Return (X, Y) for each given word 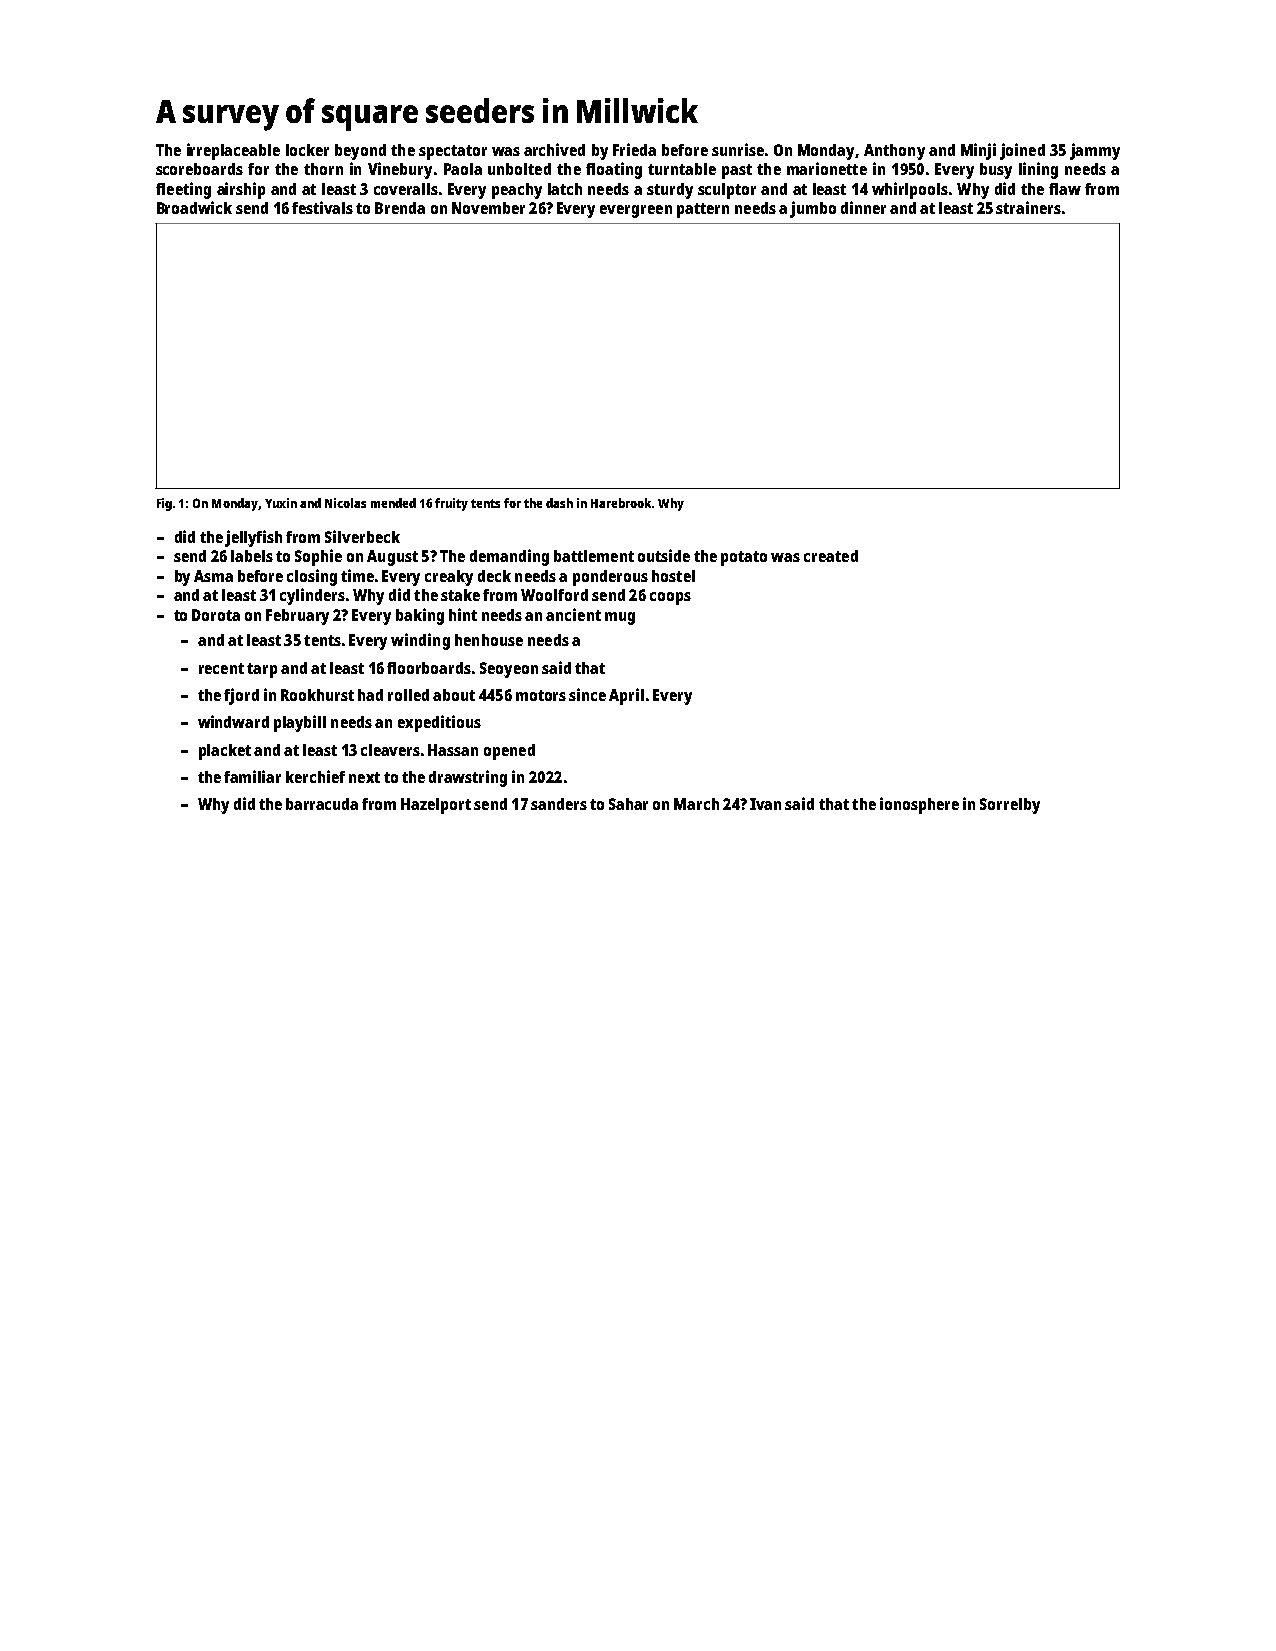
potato (744, 558)
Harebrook (622, 503)
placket (225, 752)
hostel (673, 576)
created (831, 556)
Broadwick (194, 207)
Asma (213, 576)
